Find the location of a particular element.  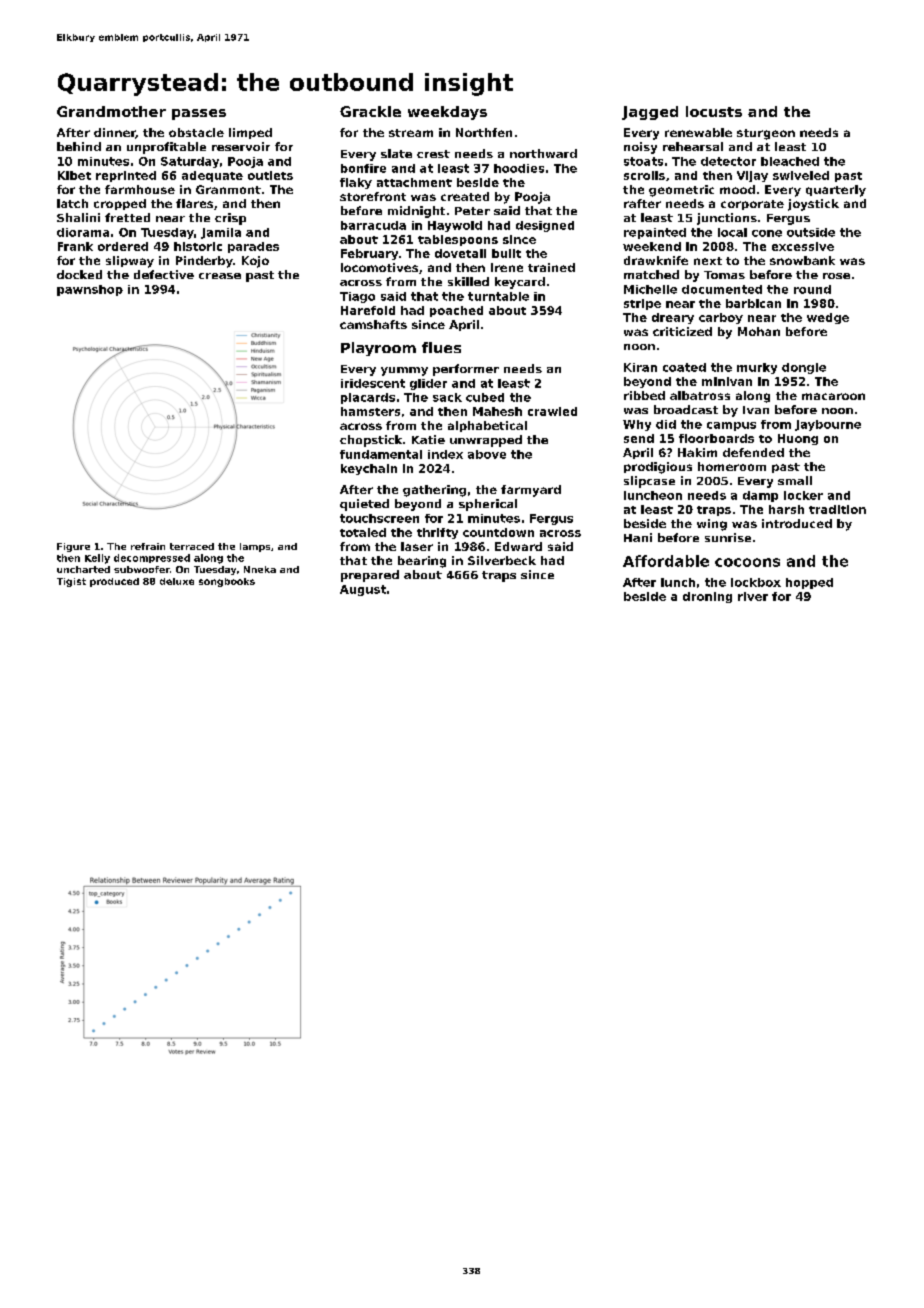

Edward is located at coordinates (518, 546).
